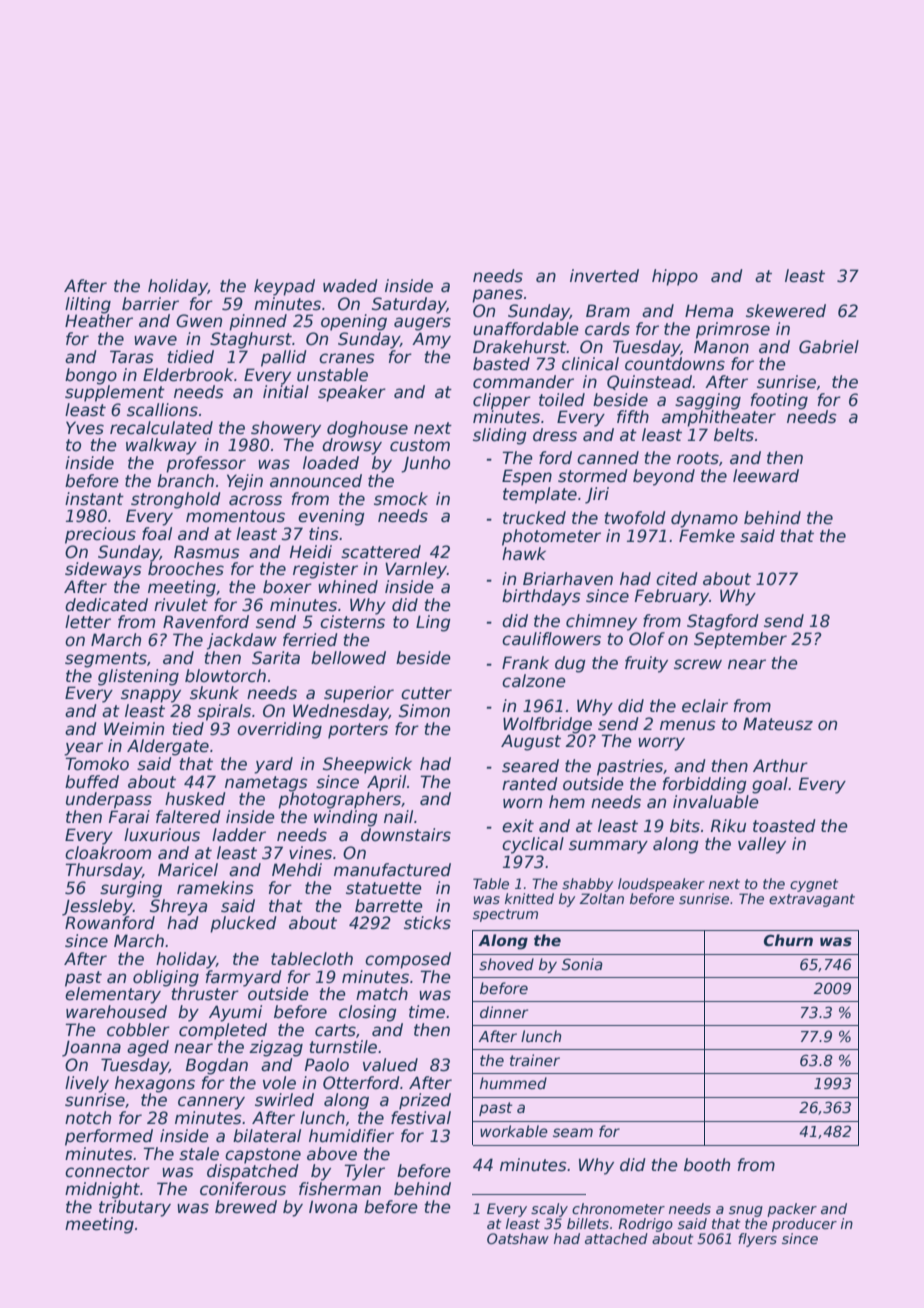 The height and width of the page is (1308, 924). I want to click on Wolfbridge, so click(547, 725).
